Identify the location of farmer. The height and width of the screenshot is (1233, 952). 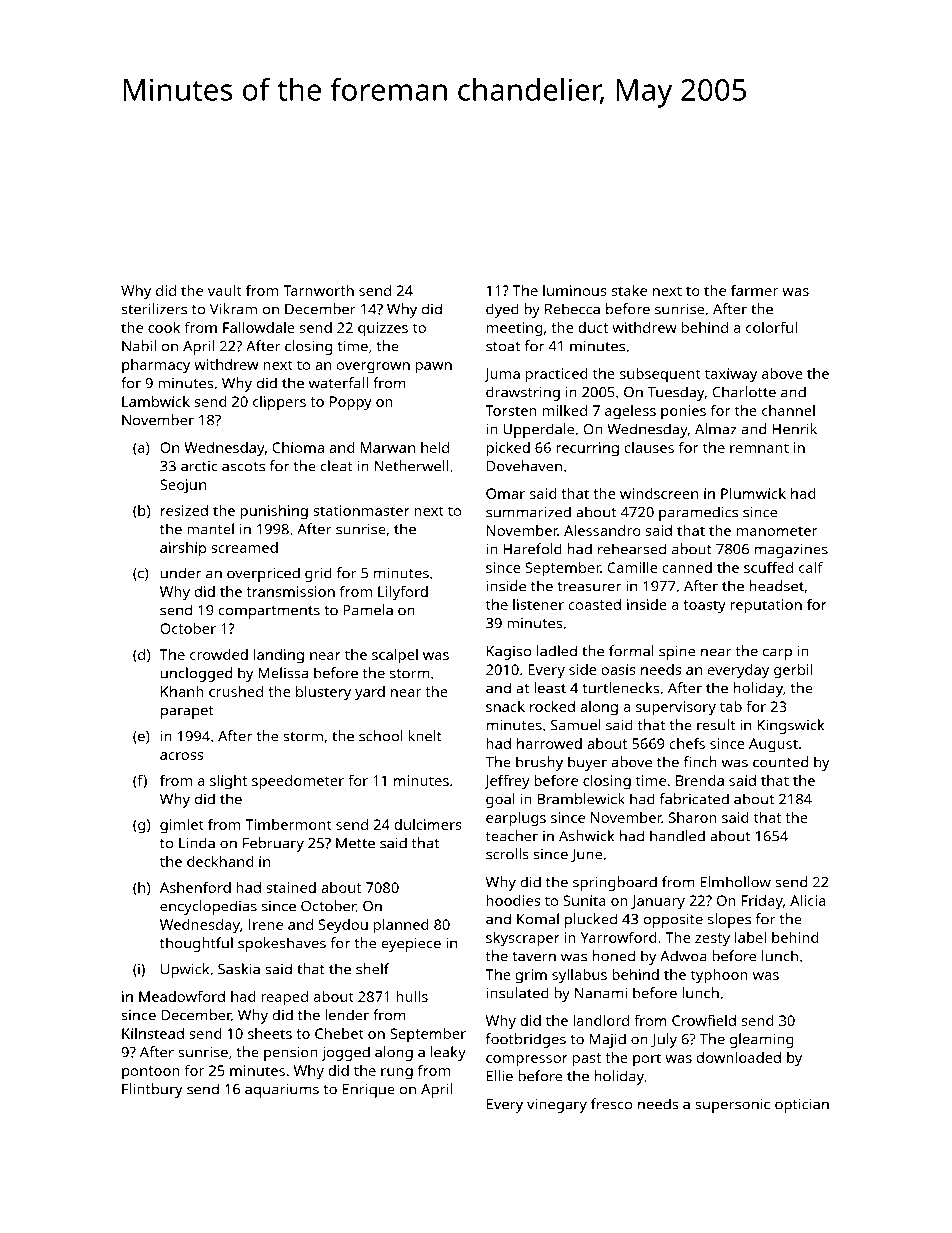
(754, 290).
